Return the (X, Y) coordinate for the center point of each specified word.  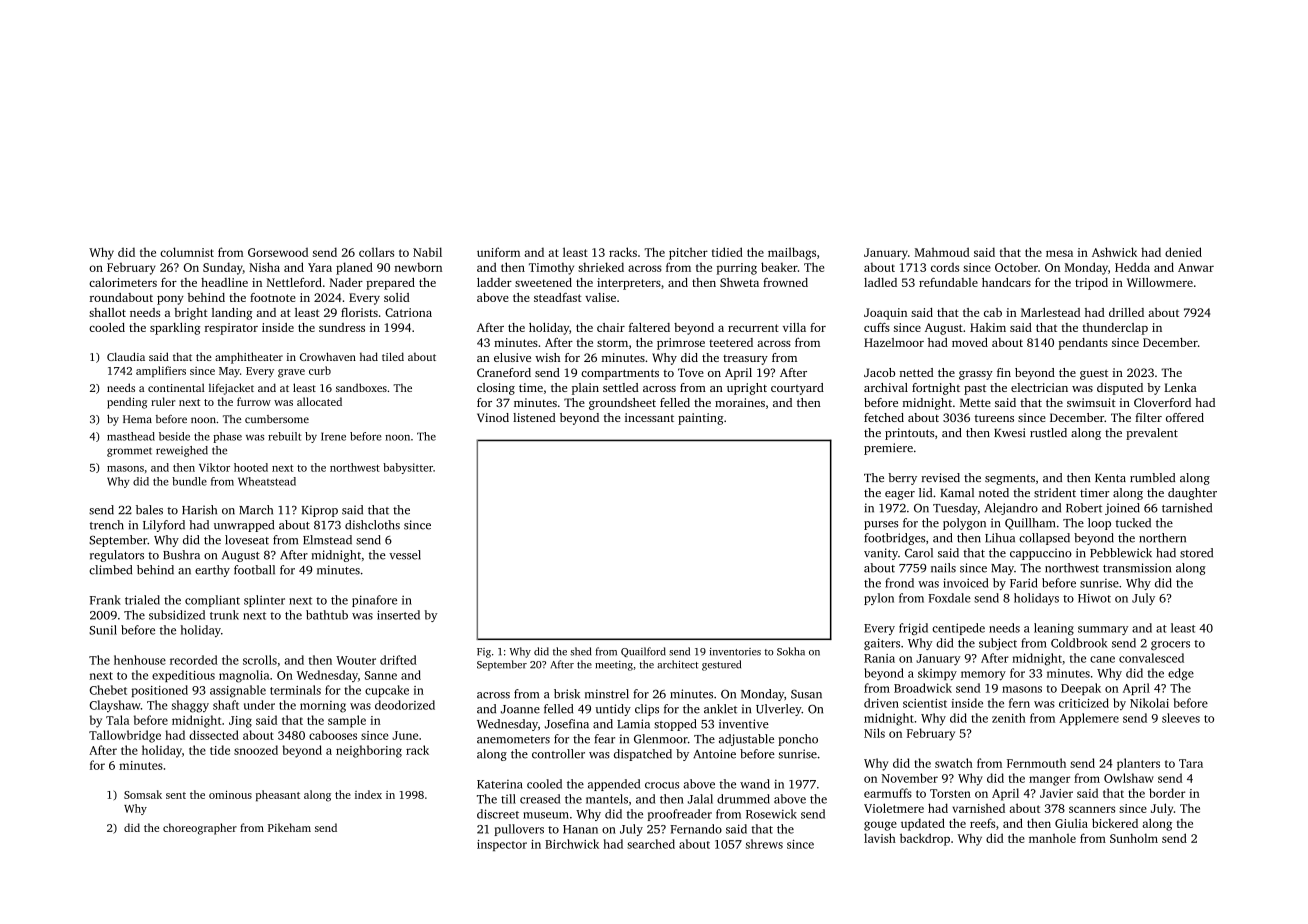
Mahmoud (942, 252)
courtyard (797, 389)
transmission (1137, 568)
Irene (333, 436)
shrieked (601, 267)
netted (916, 372)
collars (376, 252)
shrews (764, 844)
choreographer (200, 829)
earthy (212, 571)
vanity (881, 554)
